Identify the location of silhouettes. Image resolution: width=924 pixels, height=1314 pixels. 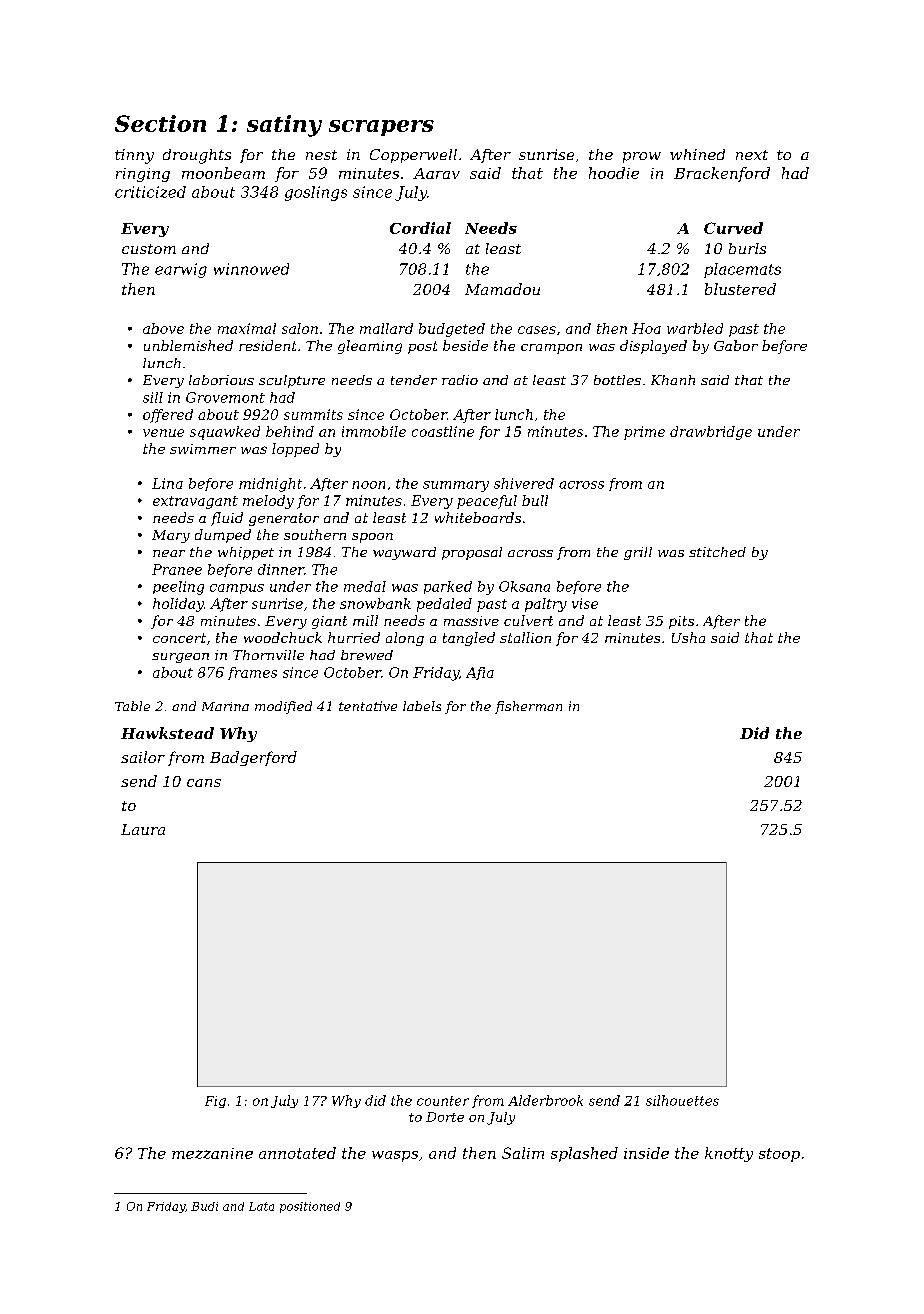
(682, 1100).
